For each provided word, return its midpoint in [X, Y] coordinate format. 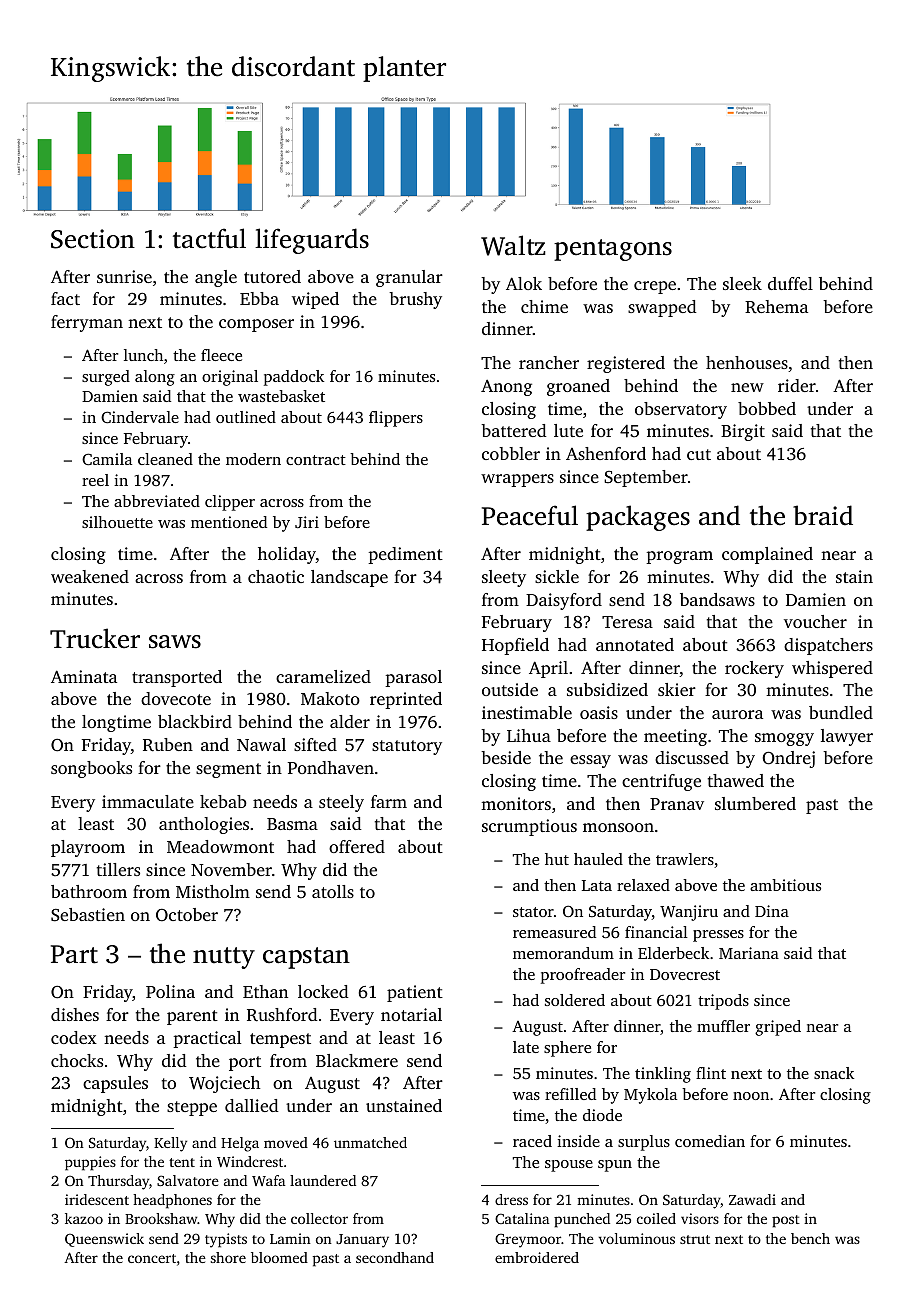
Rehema [776, 307]
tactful [209, 238]
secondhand [395, 1257]
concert [152, 1258]
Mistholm [213, 891]
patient [415, 993]
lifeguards [312, 241]
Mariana [749, 953]
